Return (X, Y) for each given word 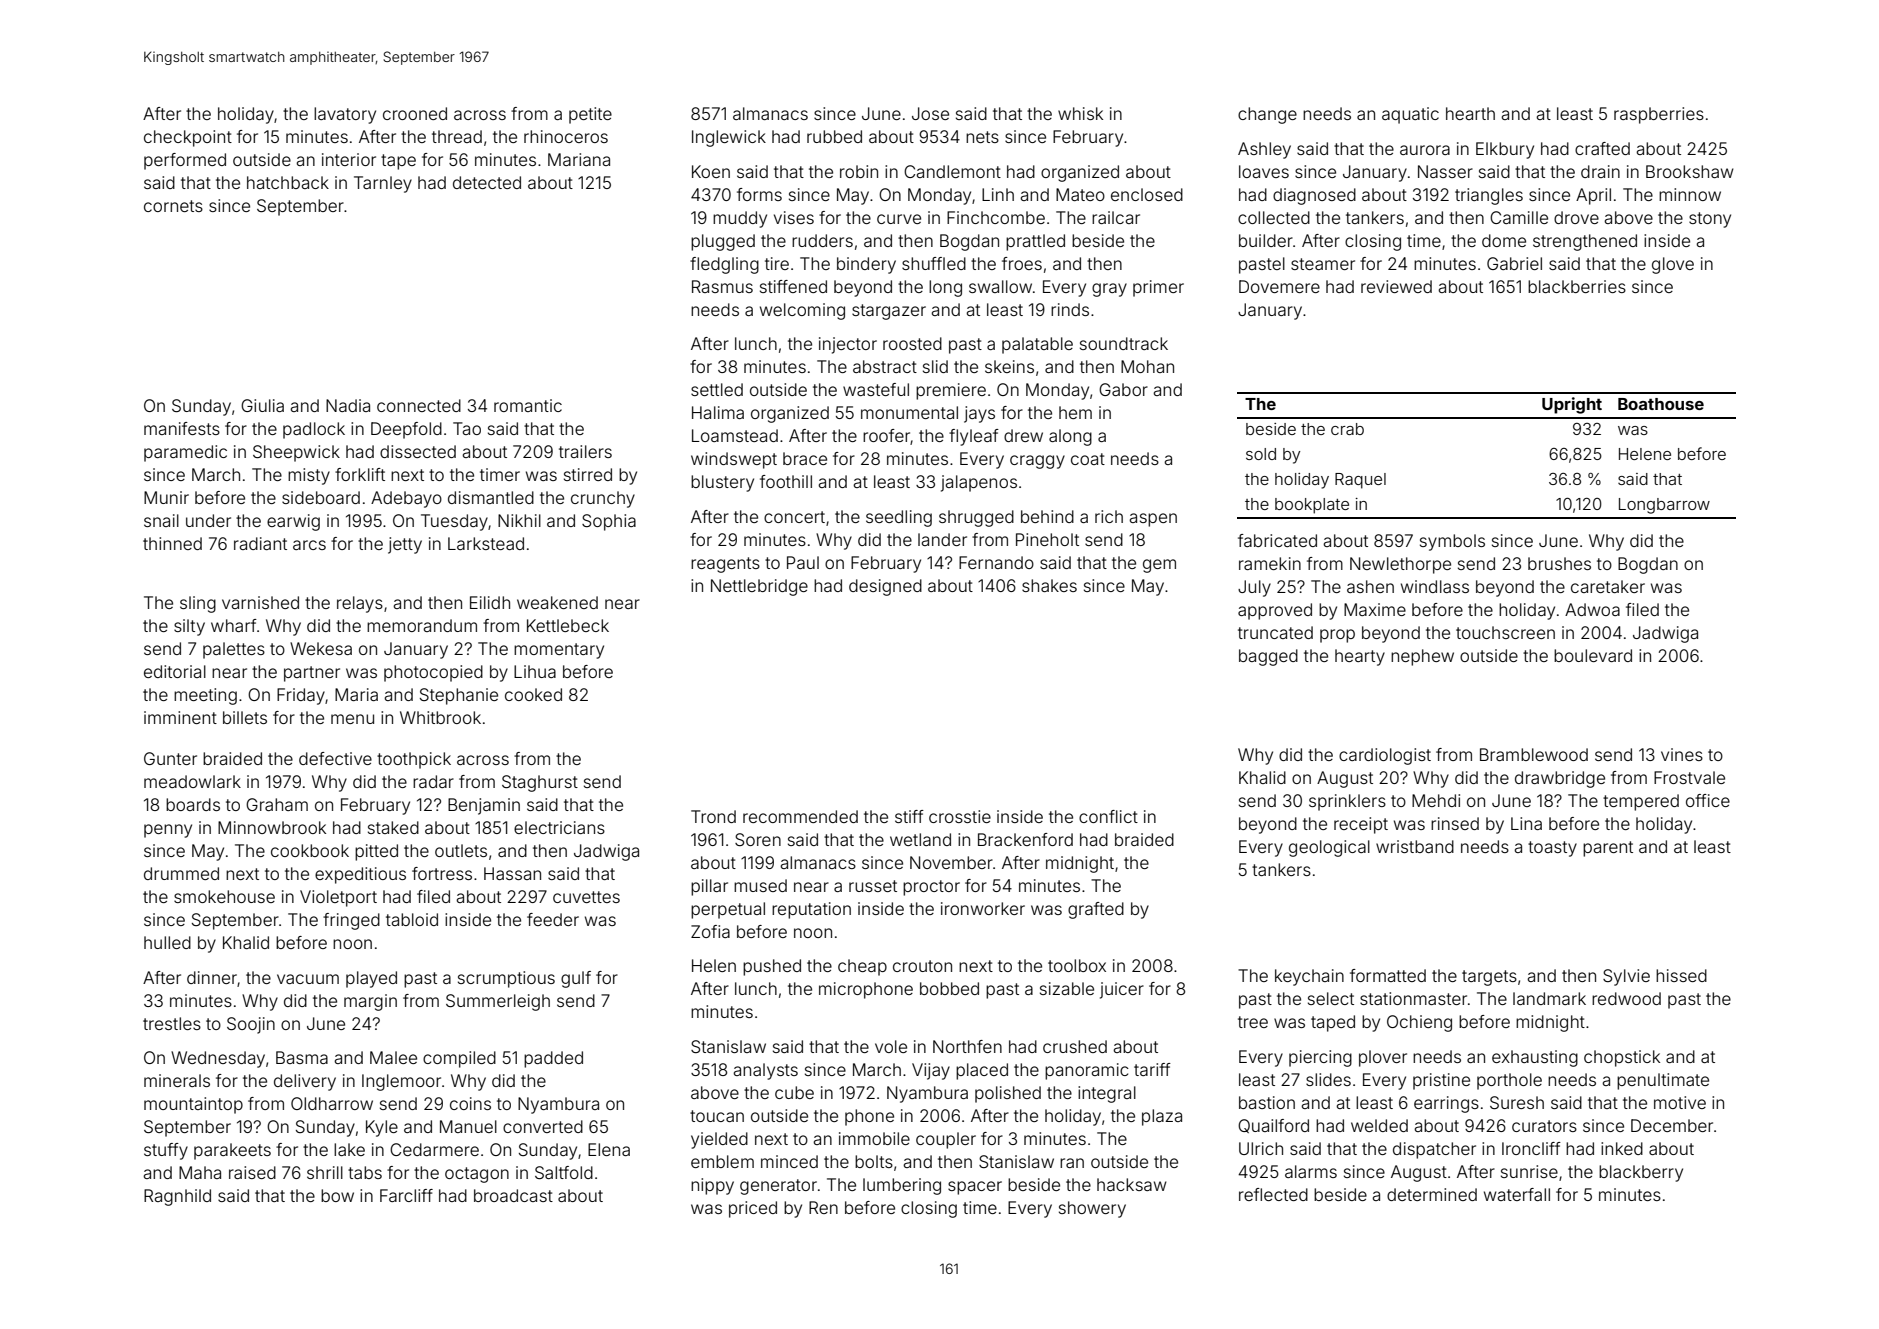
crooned (415, 113)
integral (1107, 1094)
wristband (1415, 846)
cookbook (310, 850)
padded (553, 1059)
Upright (1572, 405)
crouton (922, 966)
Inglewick (729, 138)
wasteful (876, 389)
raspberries (1659, 115)
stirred (588, 474)
